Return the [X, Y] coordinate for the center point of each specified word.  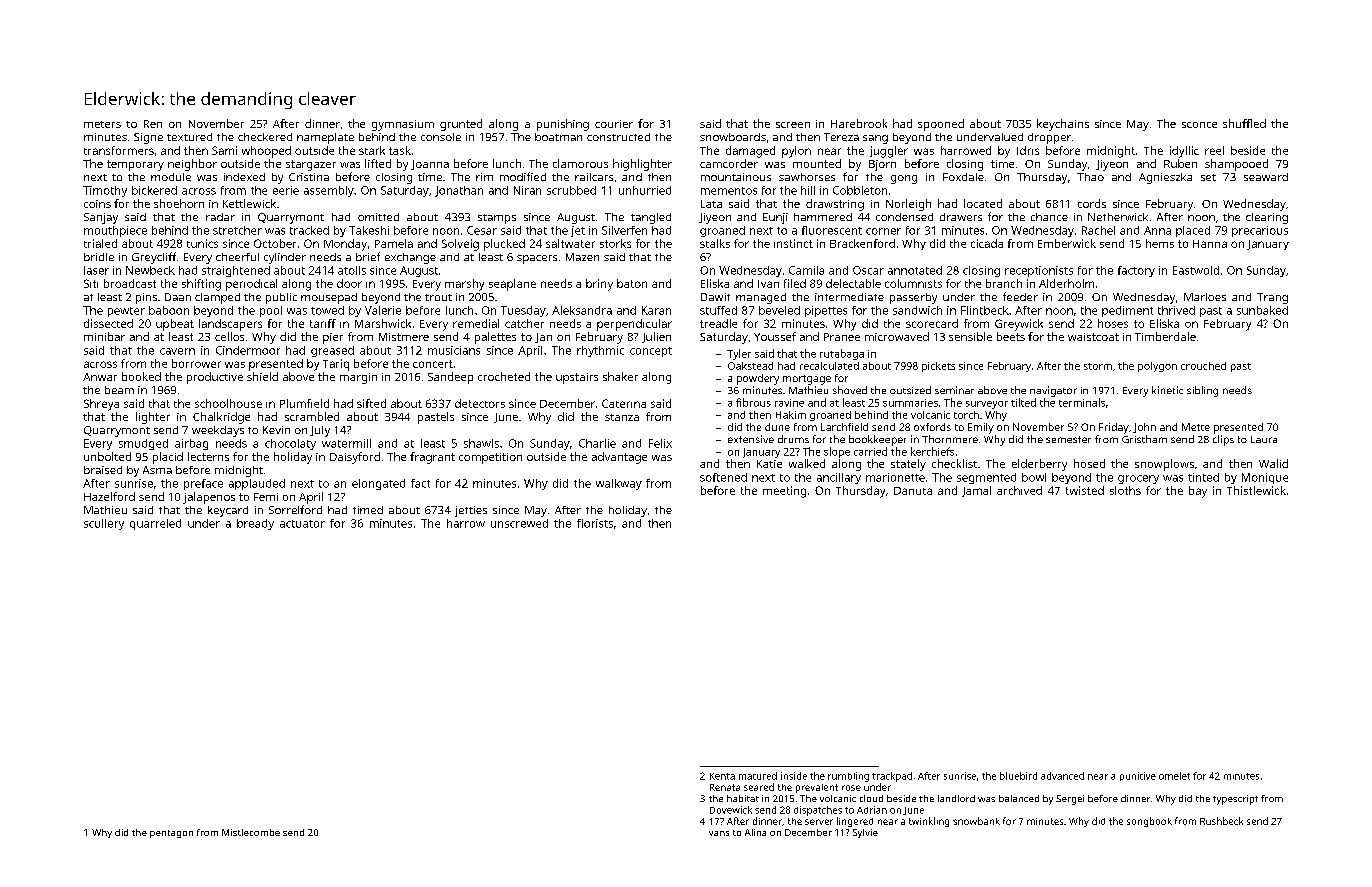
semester [1068, 439]
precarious [1260, 231]
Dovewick [731, 810]
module [171, 177]
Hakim [791, 415]
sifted [371, 403]
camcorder [729, 163]
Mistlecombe [251, 832]
